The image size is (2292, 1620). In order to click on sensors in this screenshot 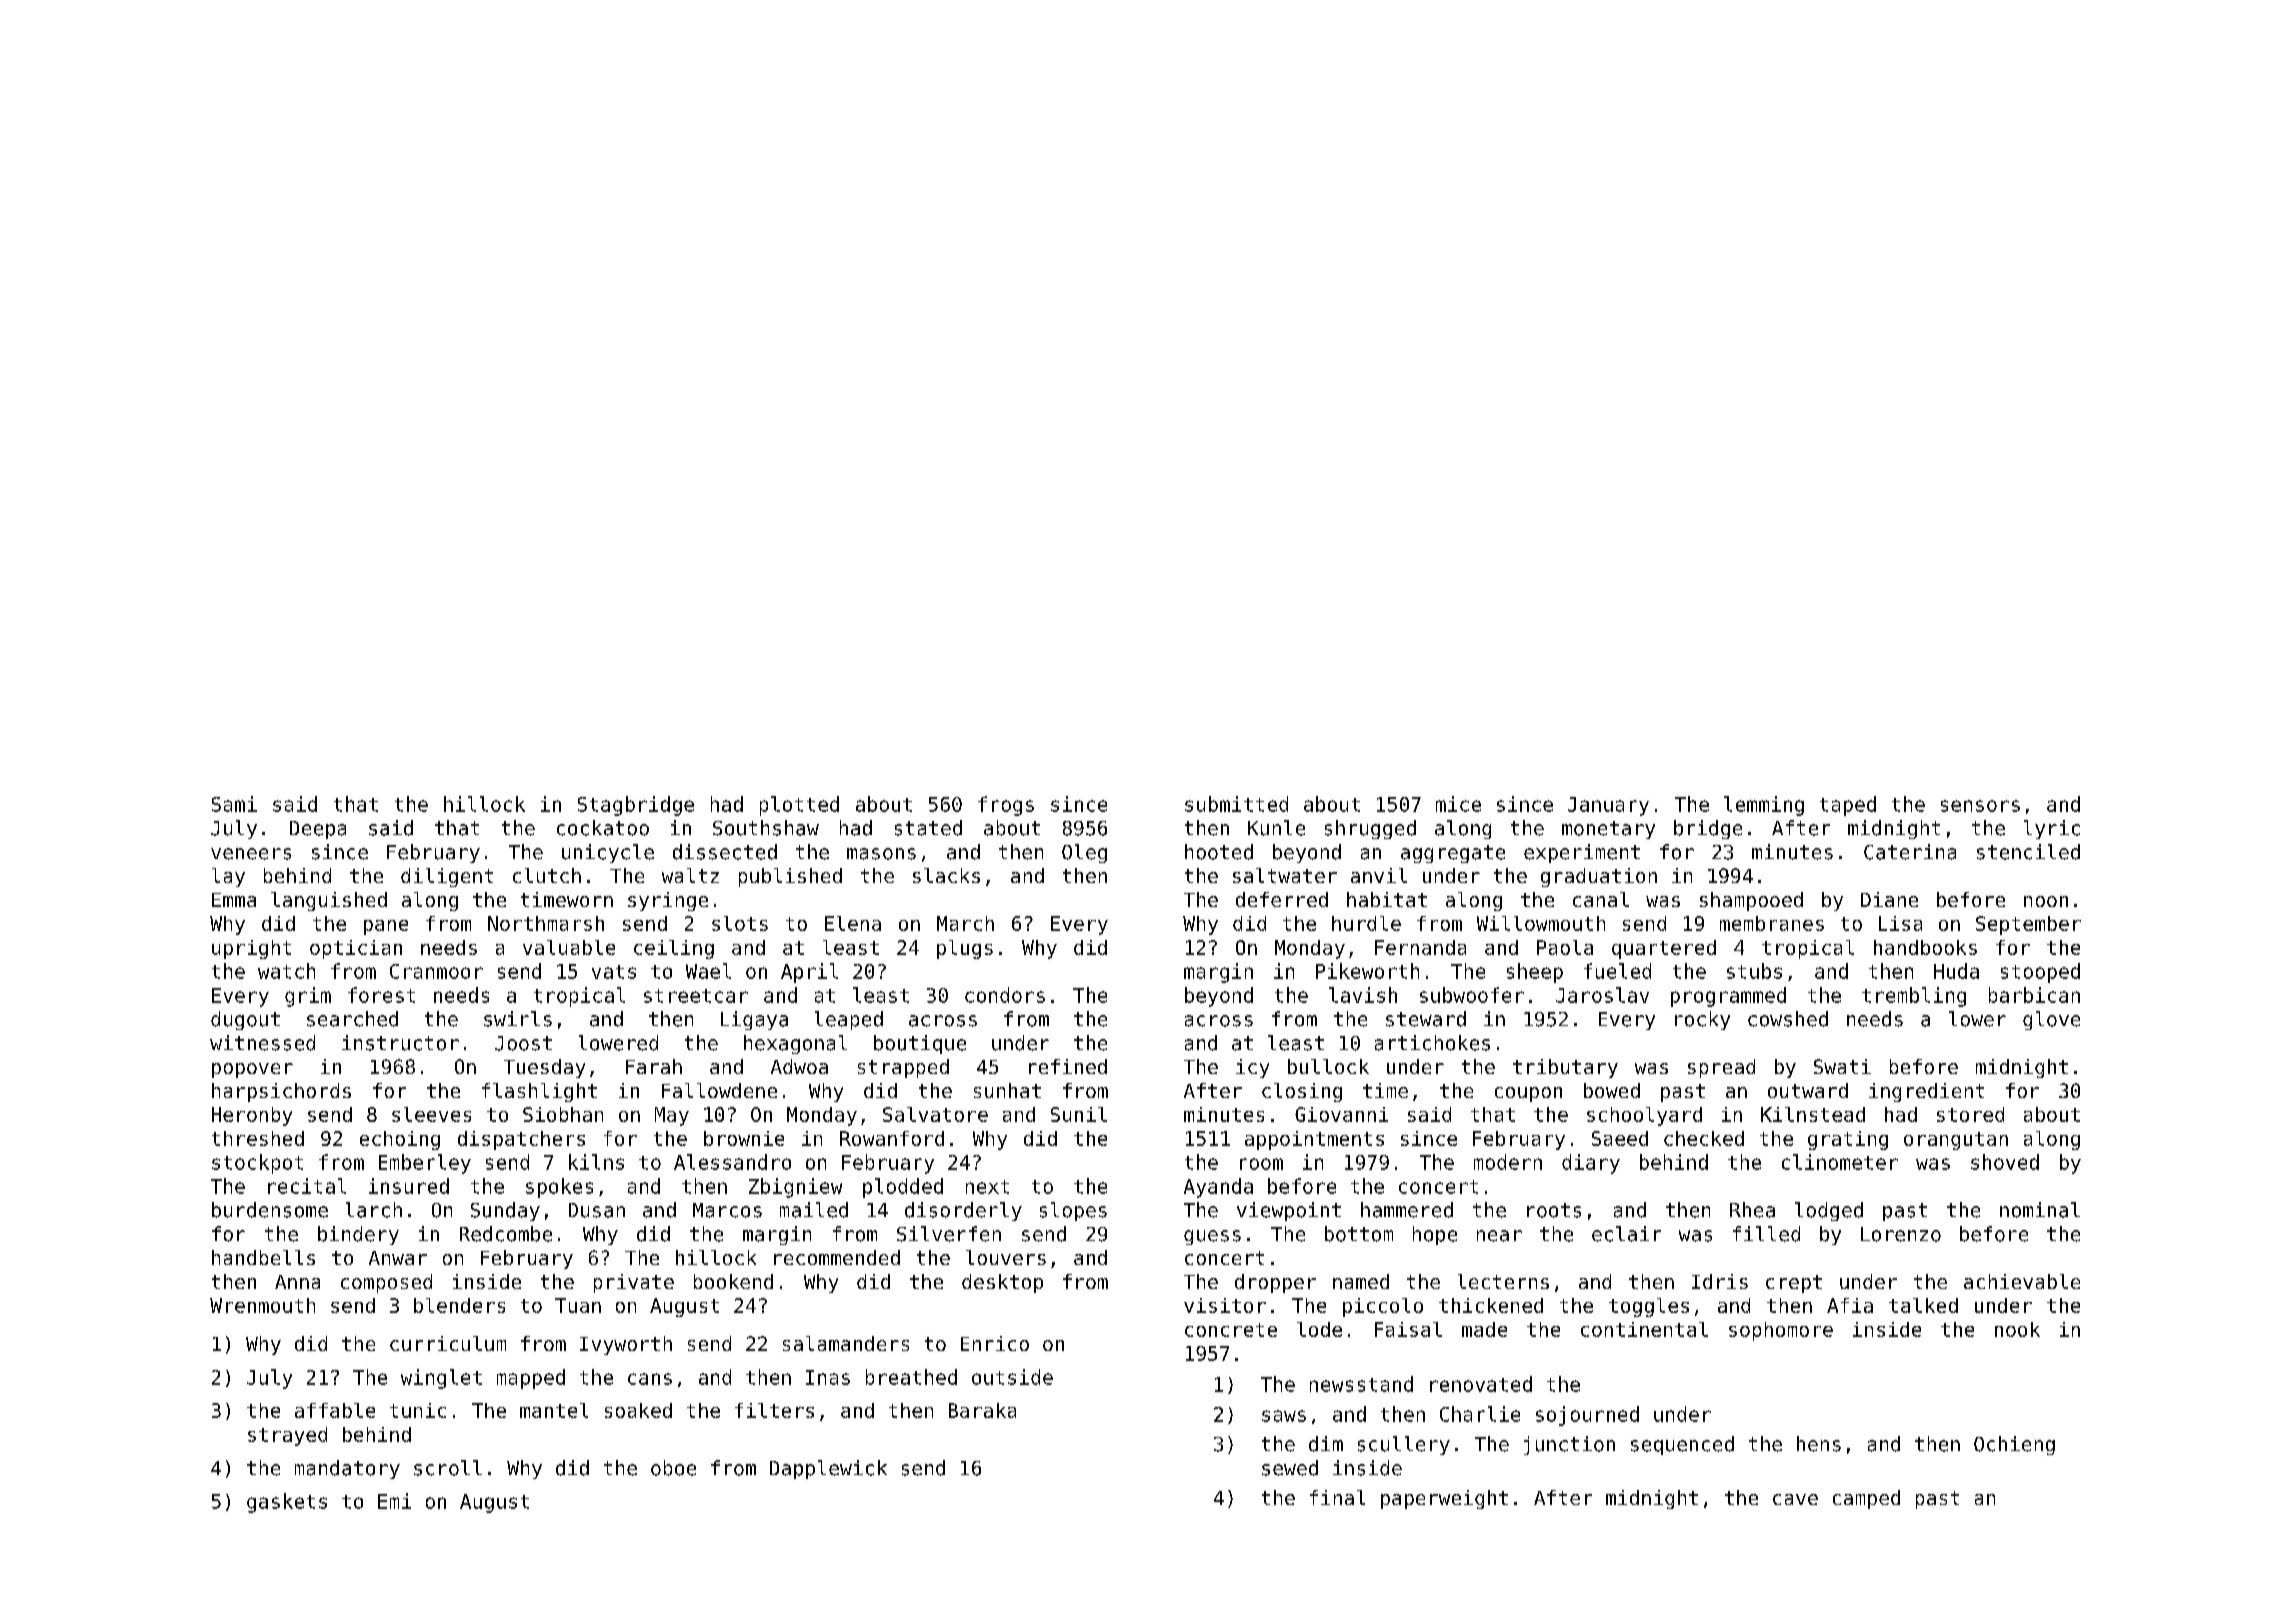, I will do `click(1980, 806)`.
